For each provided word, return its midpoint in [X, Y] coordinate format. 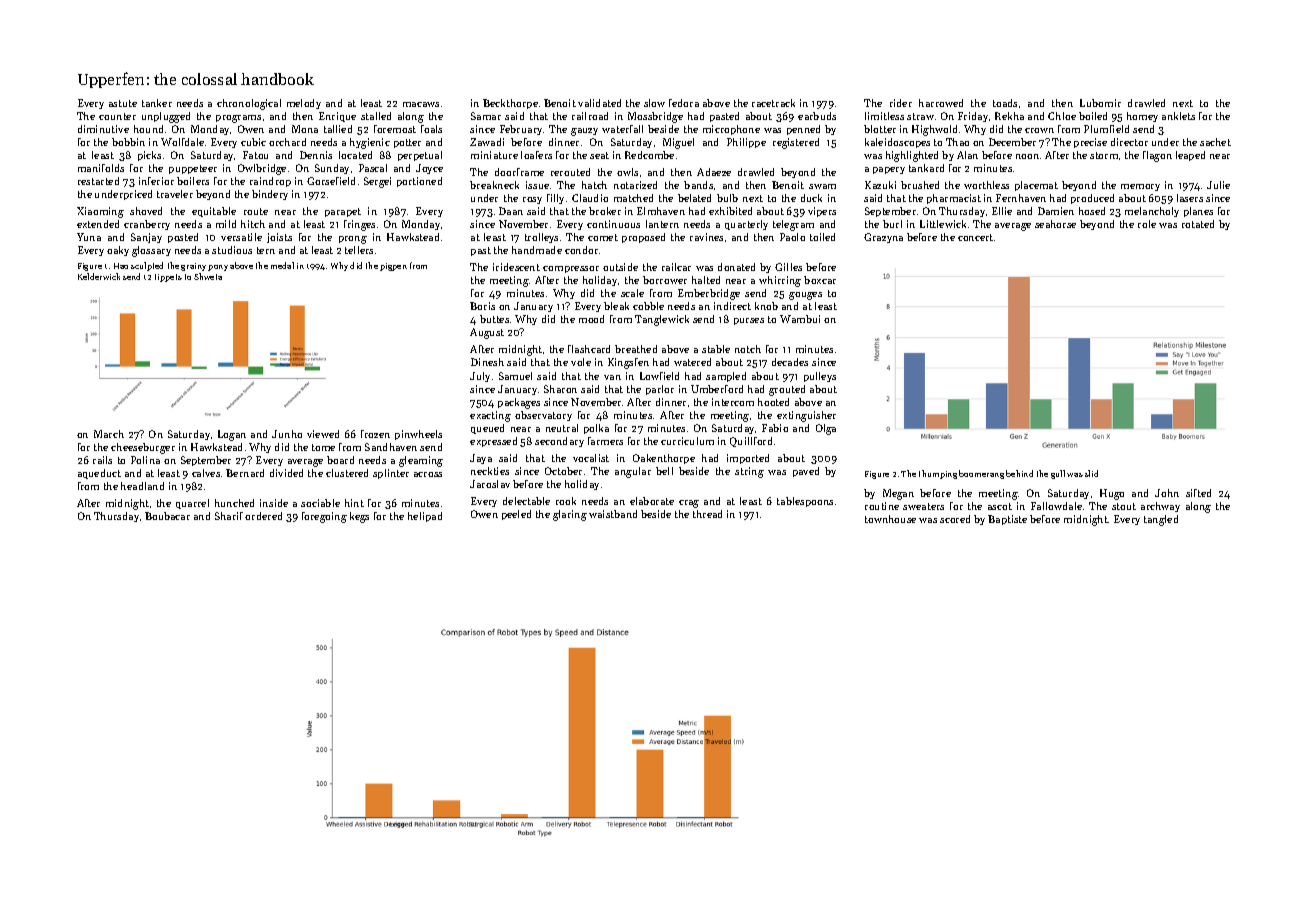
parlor [660, 390]
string [749, 472]
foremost [395, 129]
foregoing [324, 517]
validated [599, 103]
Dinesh [487, 362]
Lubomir [1100, 103]
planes [1198, 212]
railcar [676, 267]
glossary [151, 251]
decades [790, 362]
